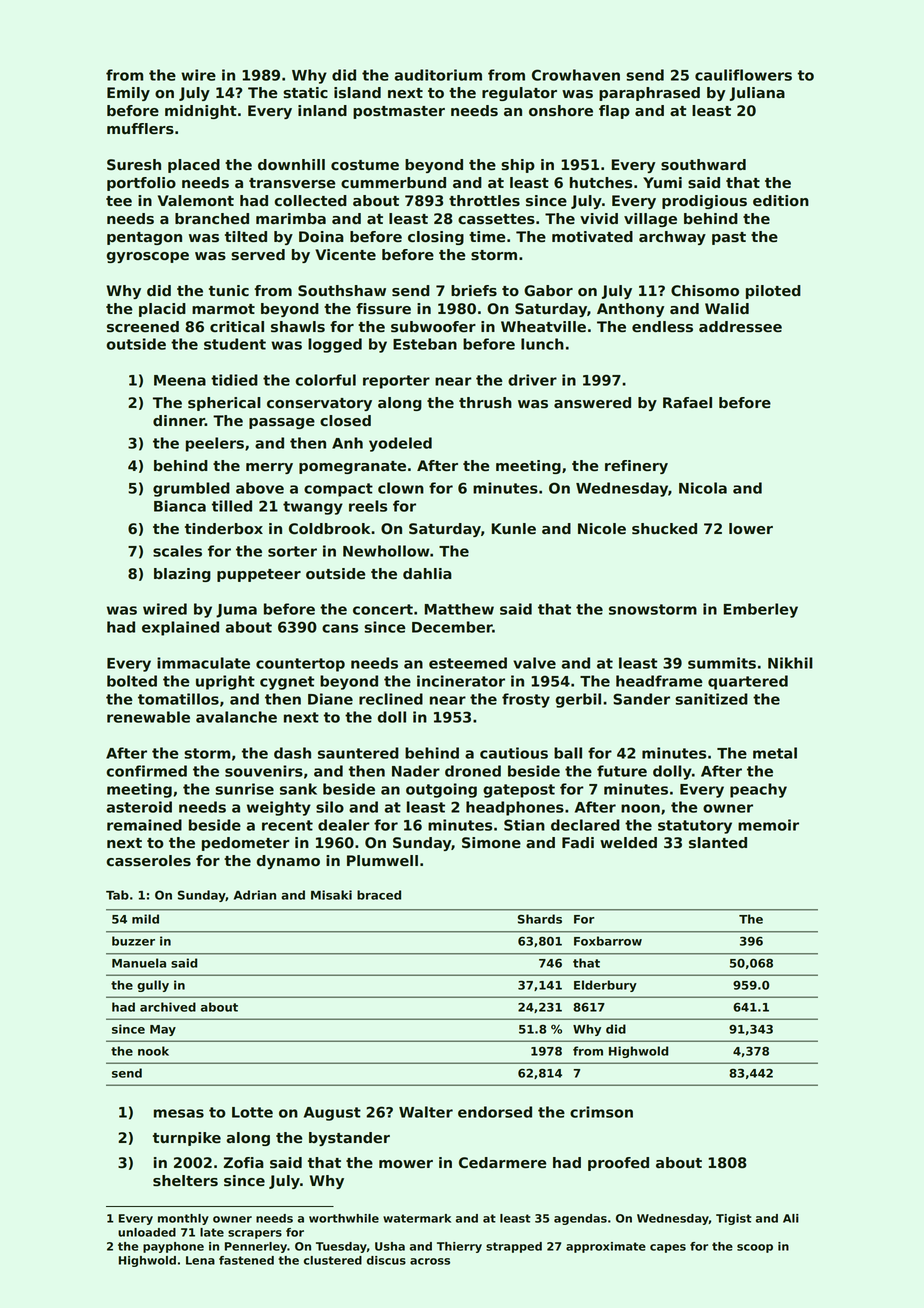 This screenshot has width=924, height=1308. What do you see at coordinates (768, 825) in the screenshot?
I see `memoir` at bounding box center [768, 825].
